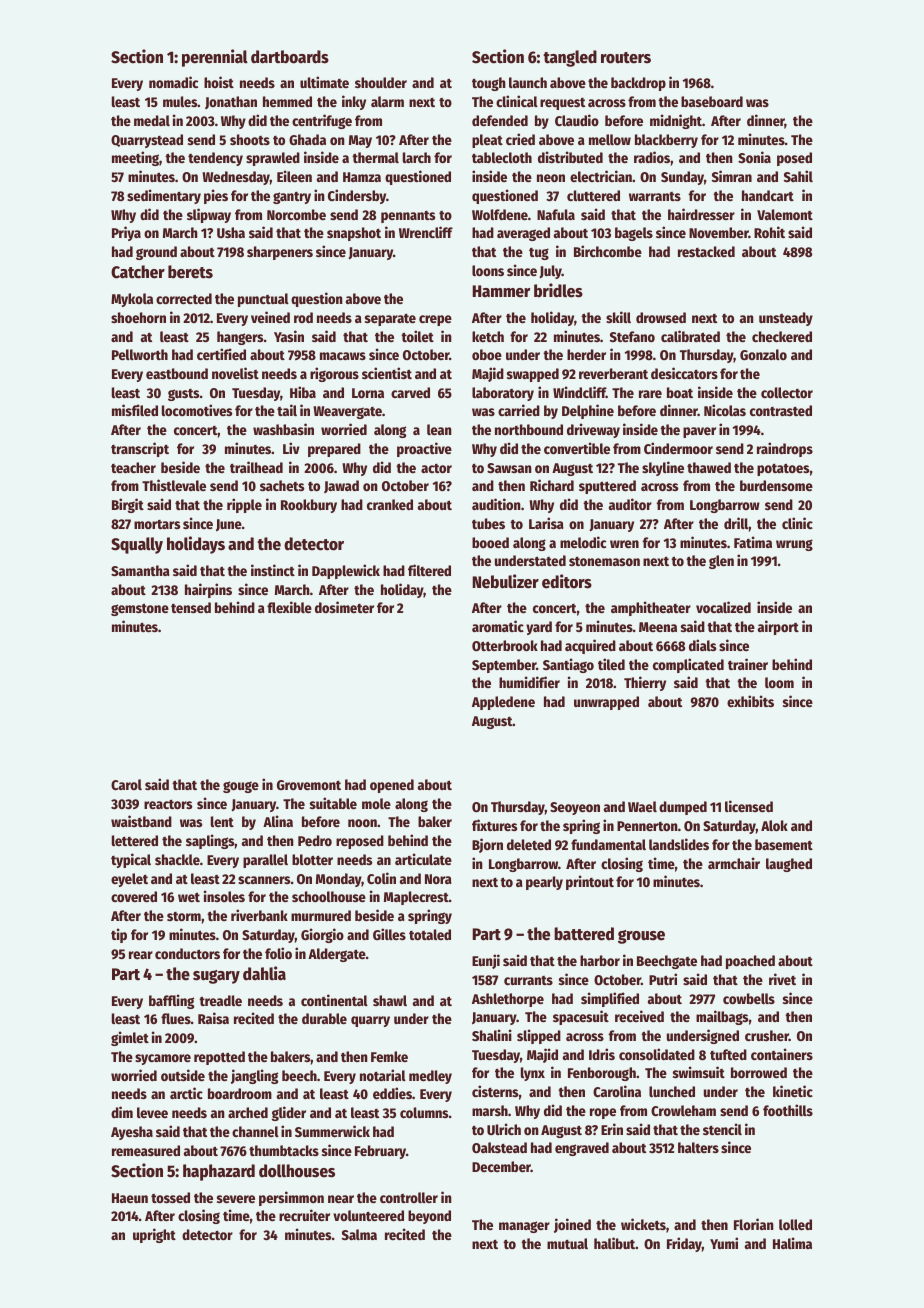  Describe the element at coordinates (684, 373) in the screenshot. I see `desiccators` at that location.
